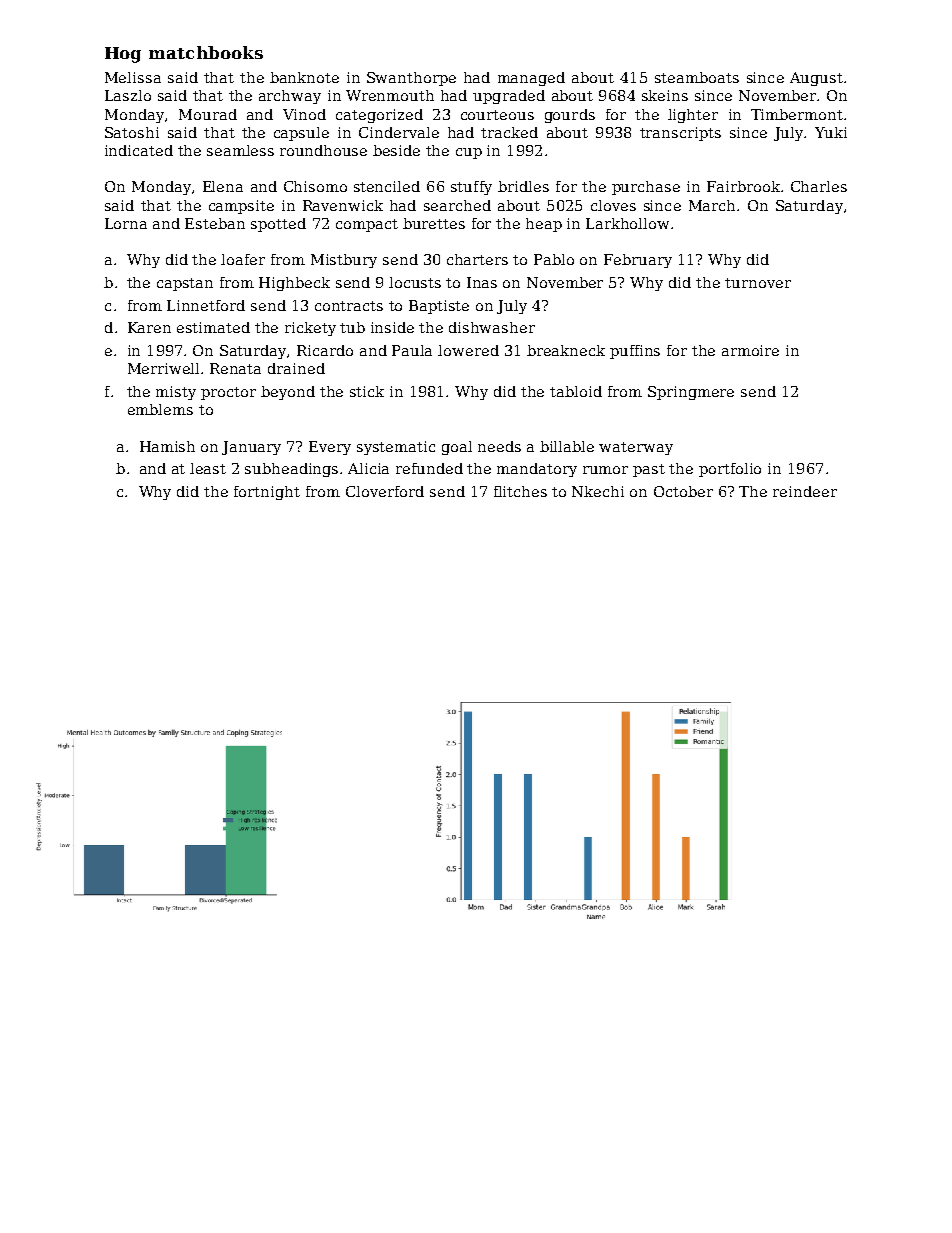  What do you see at coordinates (176, 393) in the document?
I see `misty` at bounding box center [176, 393].
